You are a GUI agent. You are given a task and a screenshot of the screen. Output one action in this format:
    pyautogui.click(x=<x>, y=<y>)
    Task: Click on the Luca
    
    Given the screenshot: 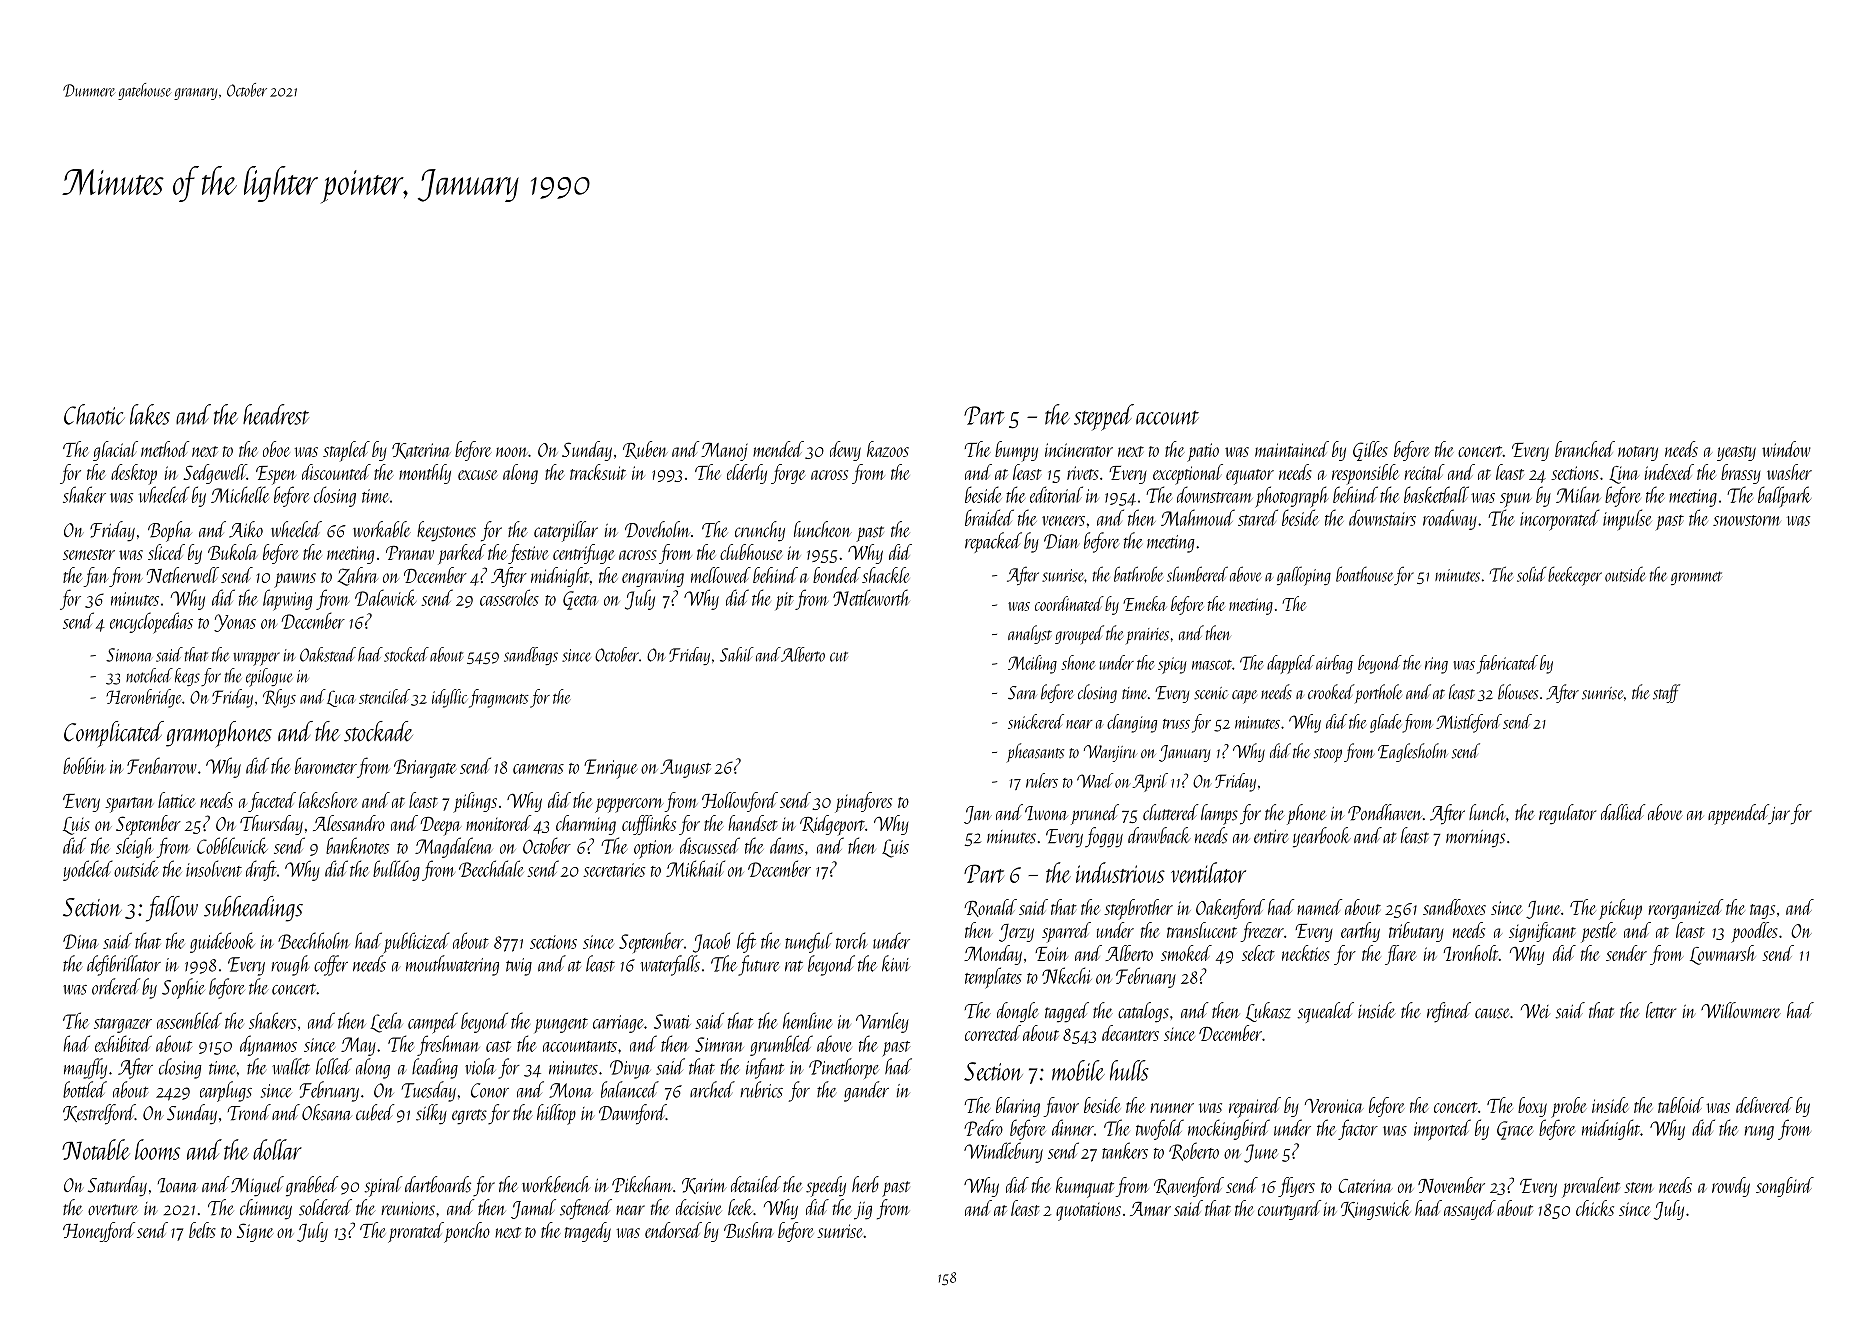 What is the action you would take?
    pyautogui.click(x=341, y=698)
